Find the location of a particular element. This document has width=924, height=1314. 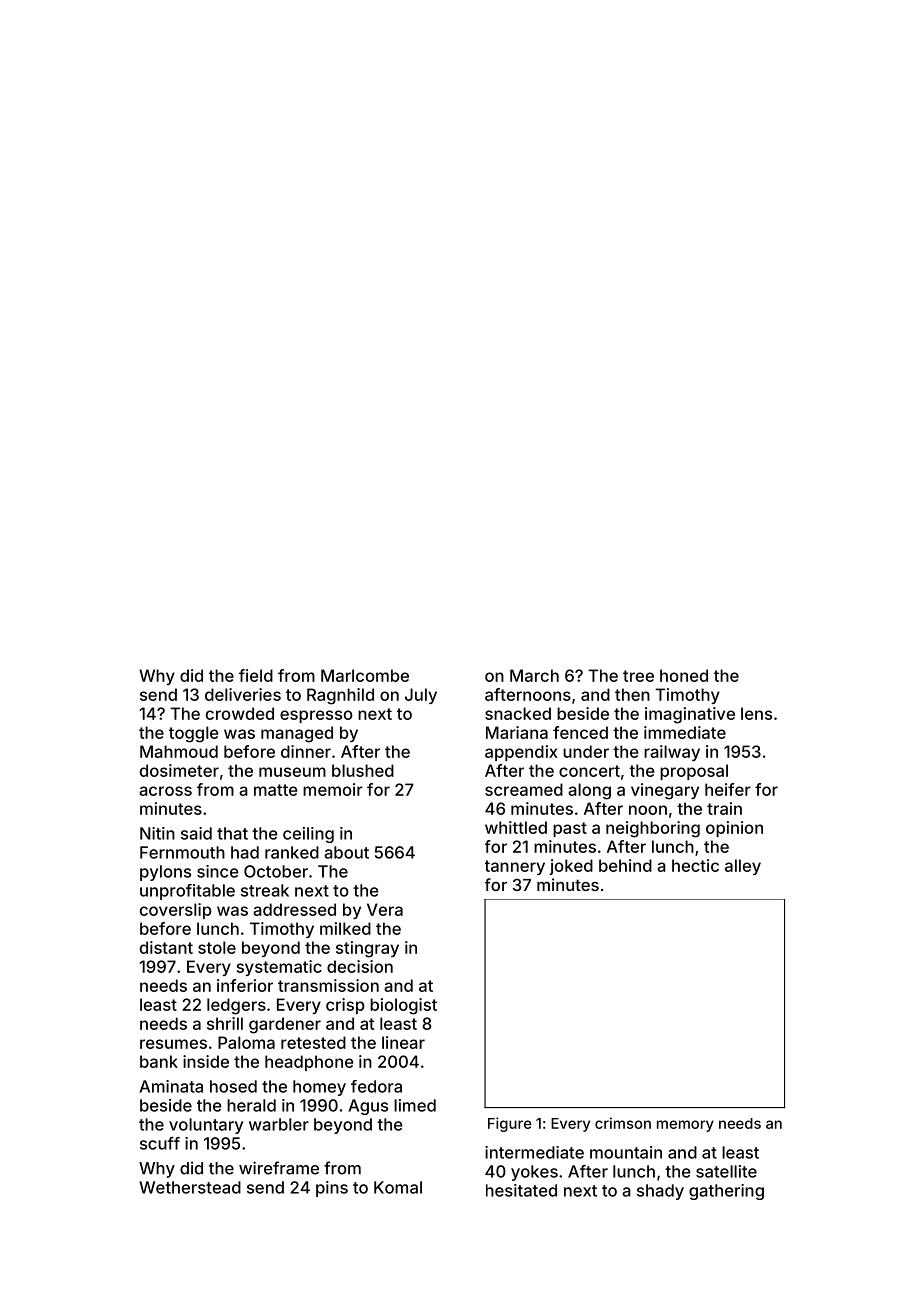

memory is located at coordinates (685, 1126).
